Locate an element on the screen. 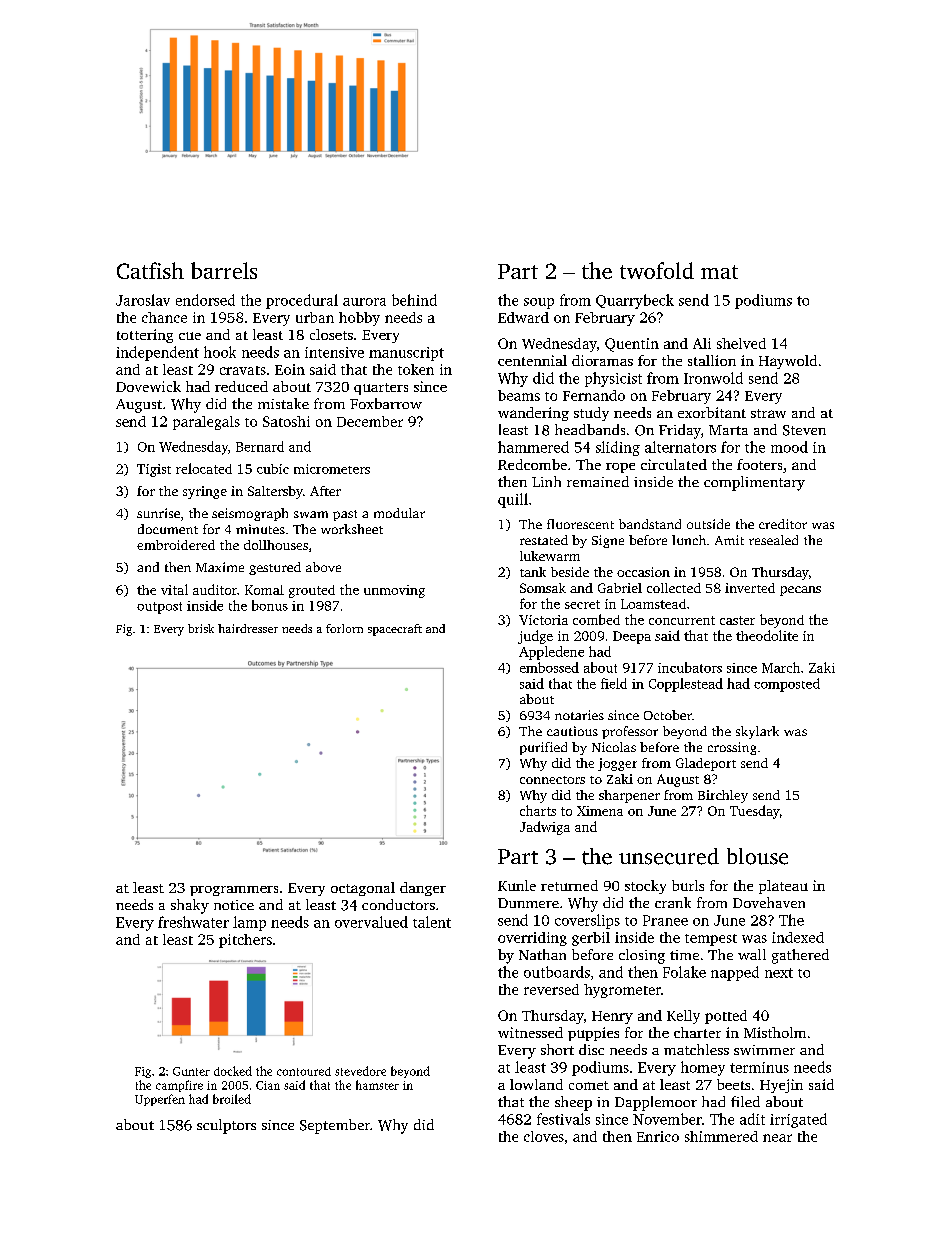 The height and width of the screenshot is (1233, 952). Edward is located at coordinates (523, 317).
